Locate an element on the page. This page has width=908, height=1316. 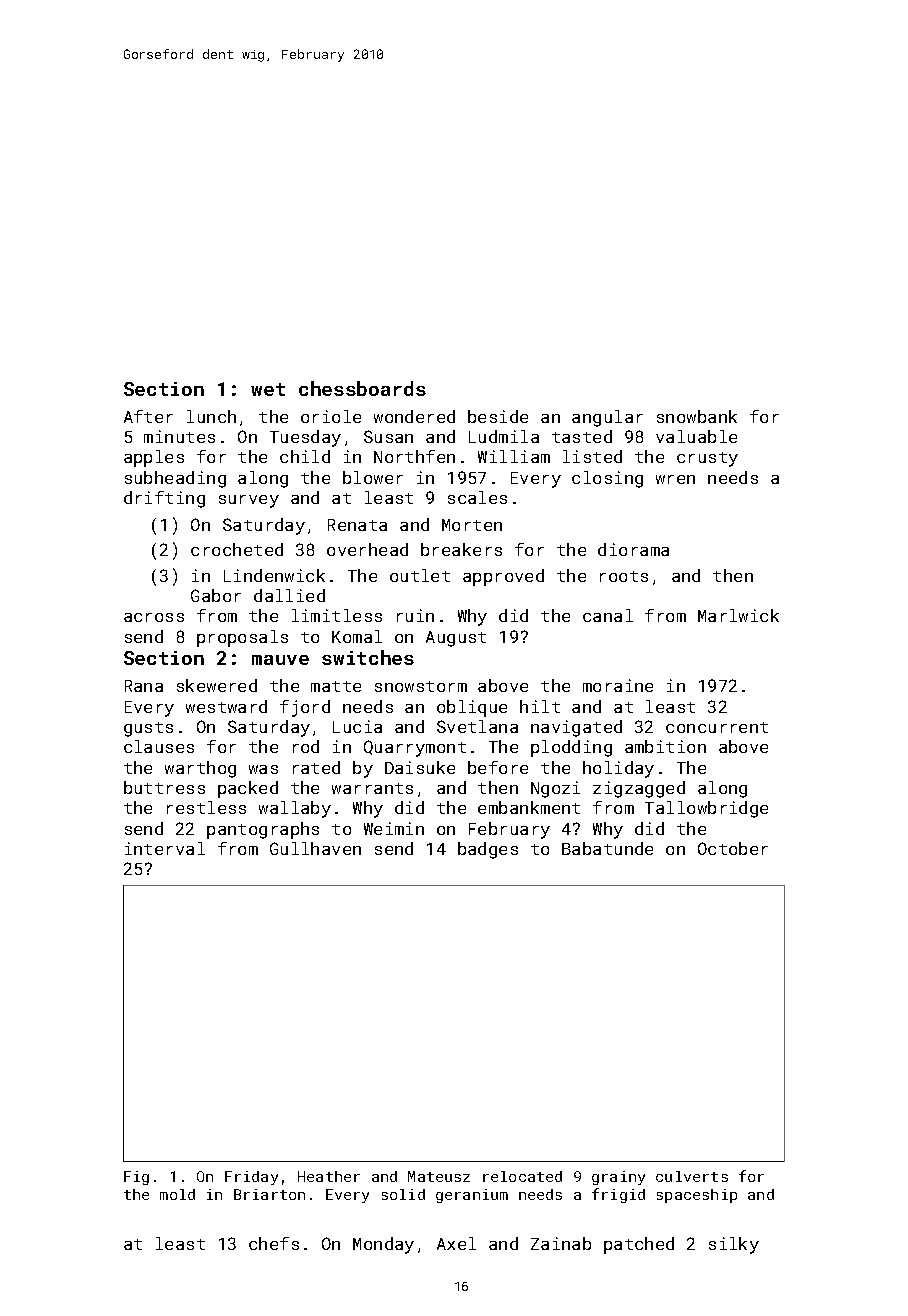
Fig is located at coordinates (136, 1178).
